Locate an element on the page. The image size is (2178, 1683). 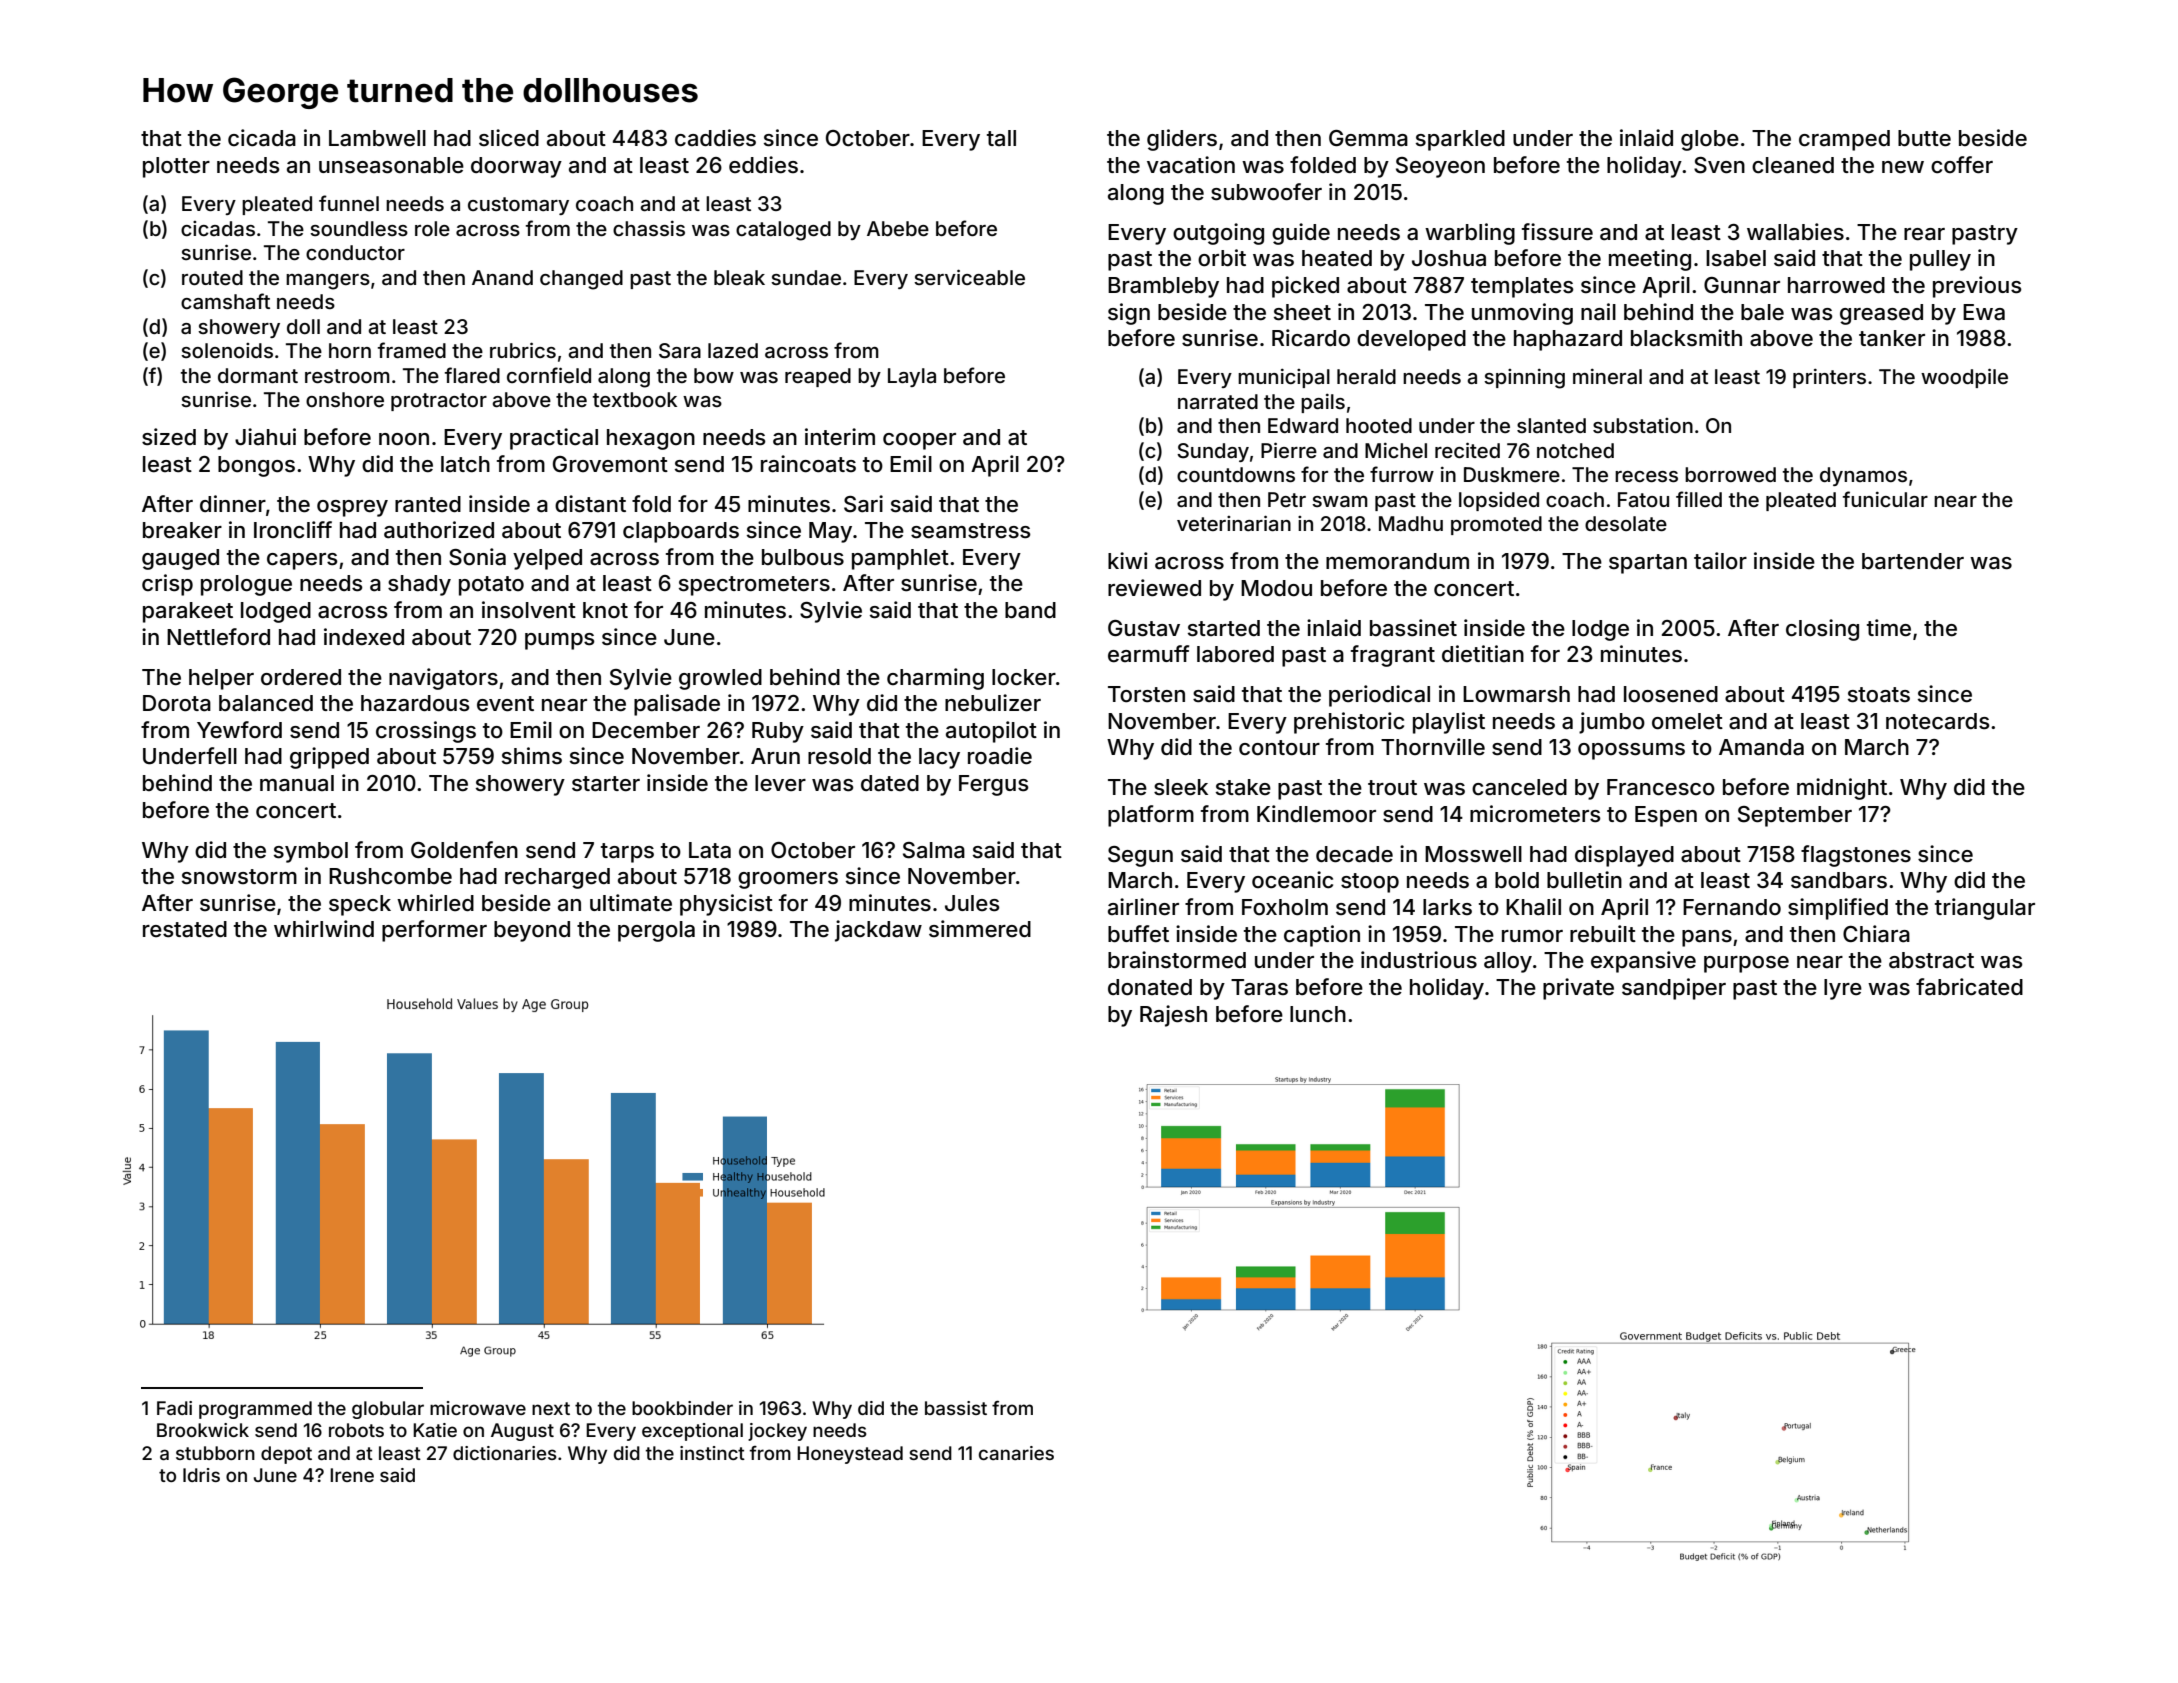
bassist is located at coordinates (956, 1408).
